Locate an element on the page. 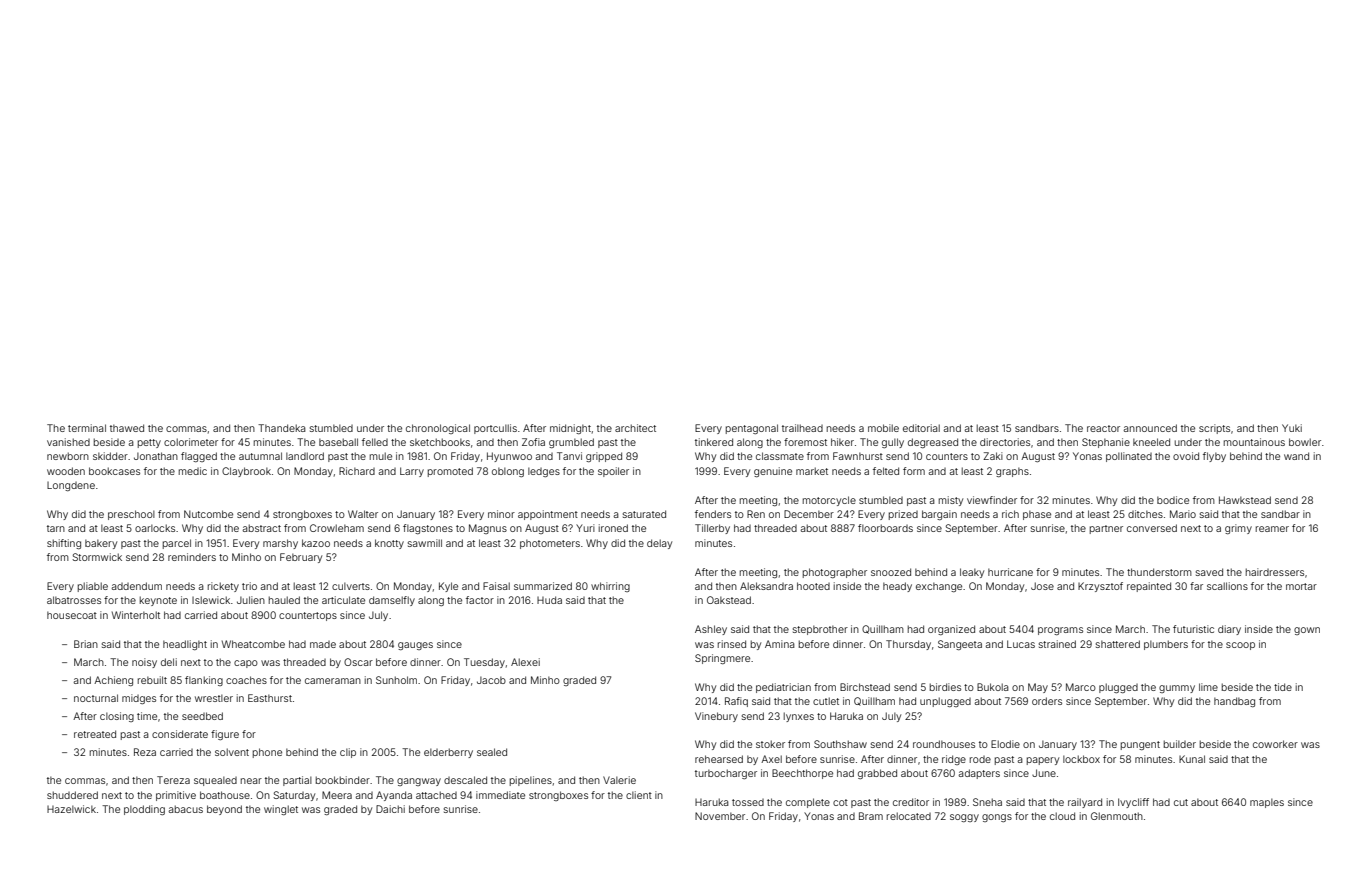 The height and width of the image is (887, 1372). Longdene is located at coordinates (71, 486).
